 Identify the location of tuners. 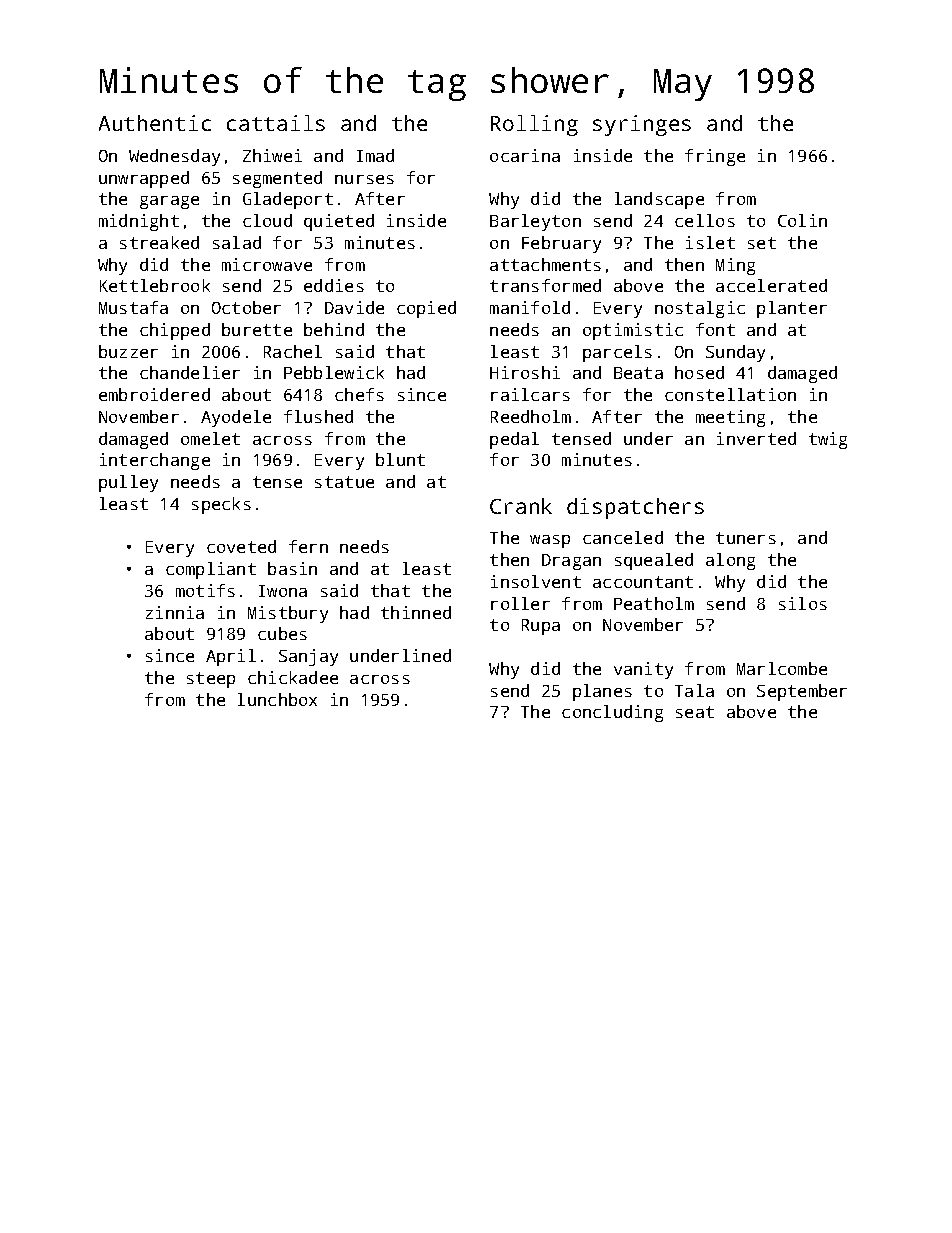
(746, 538).
